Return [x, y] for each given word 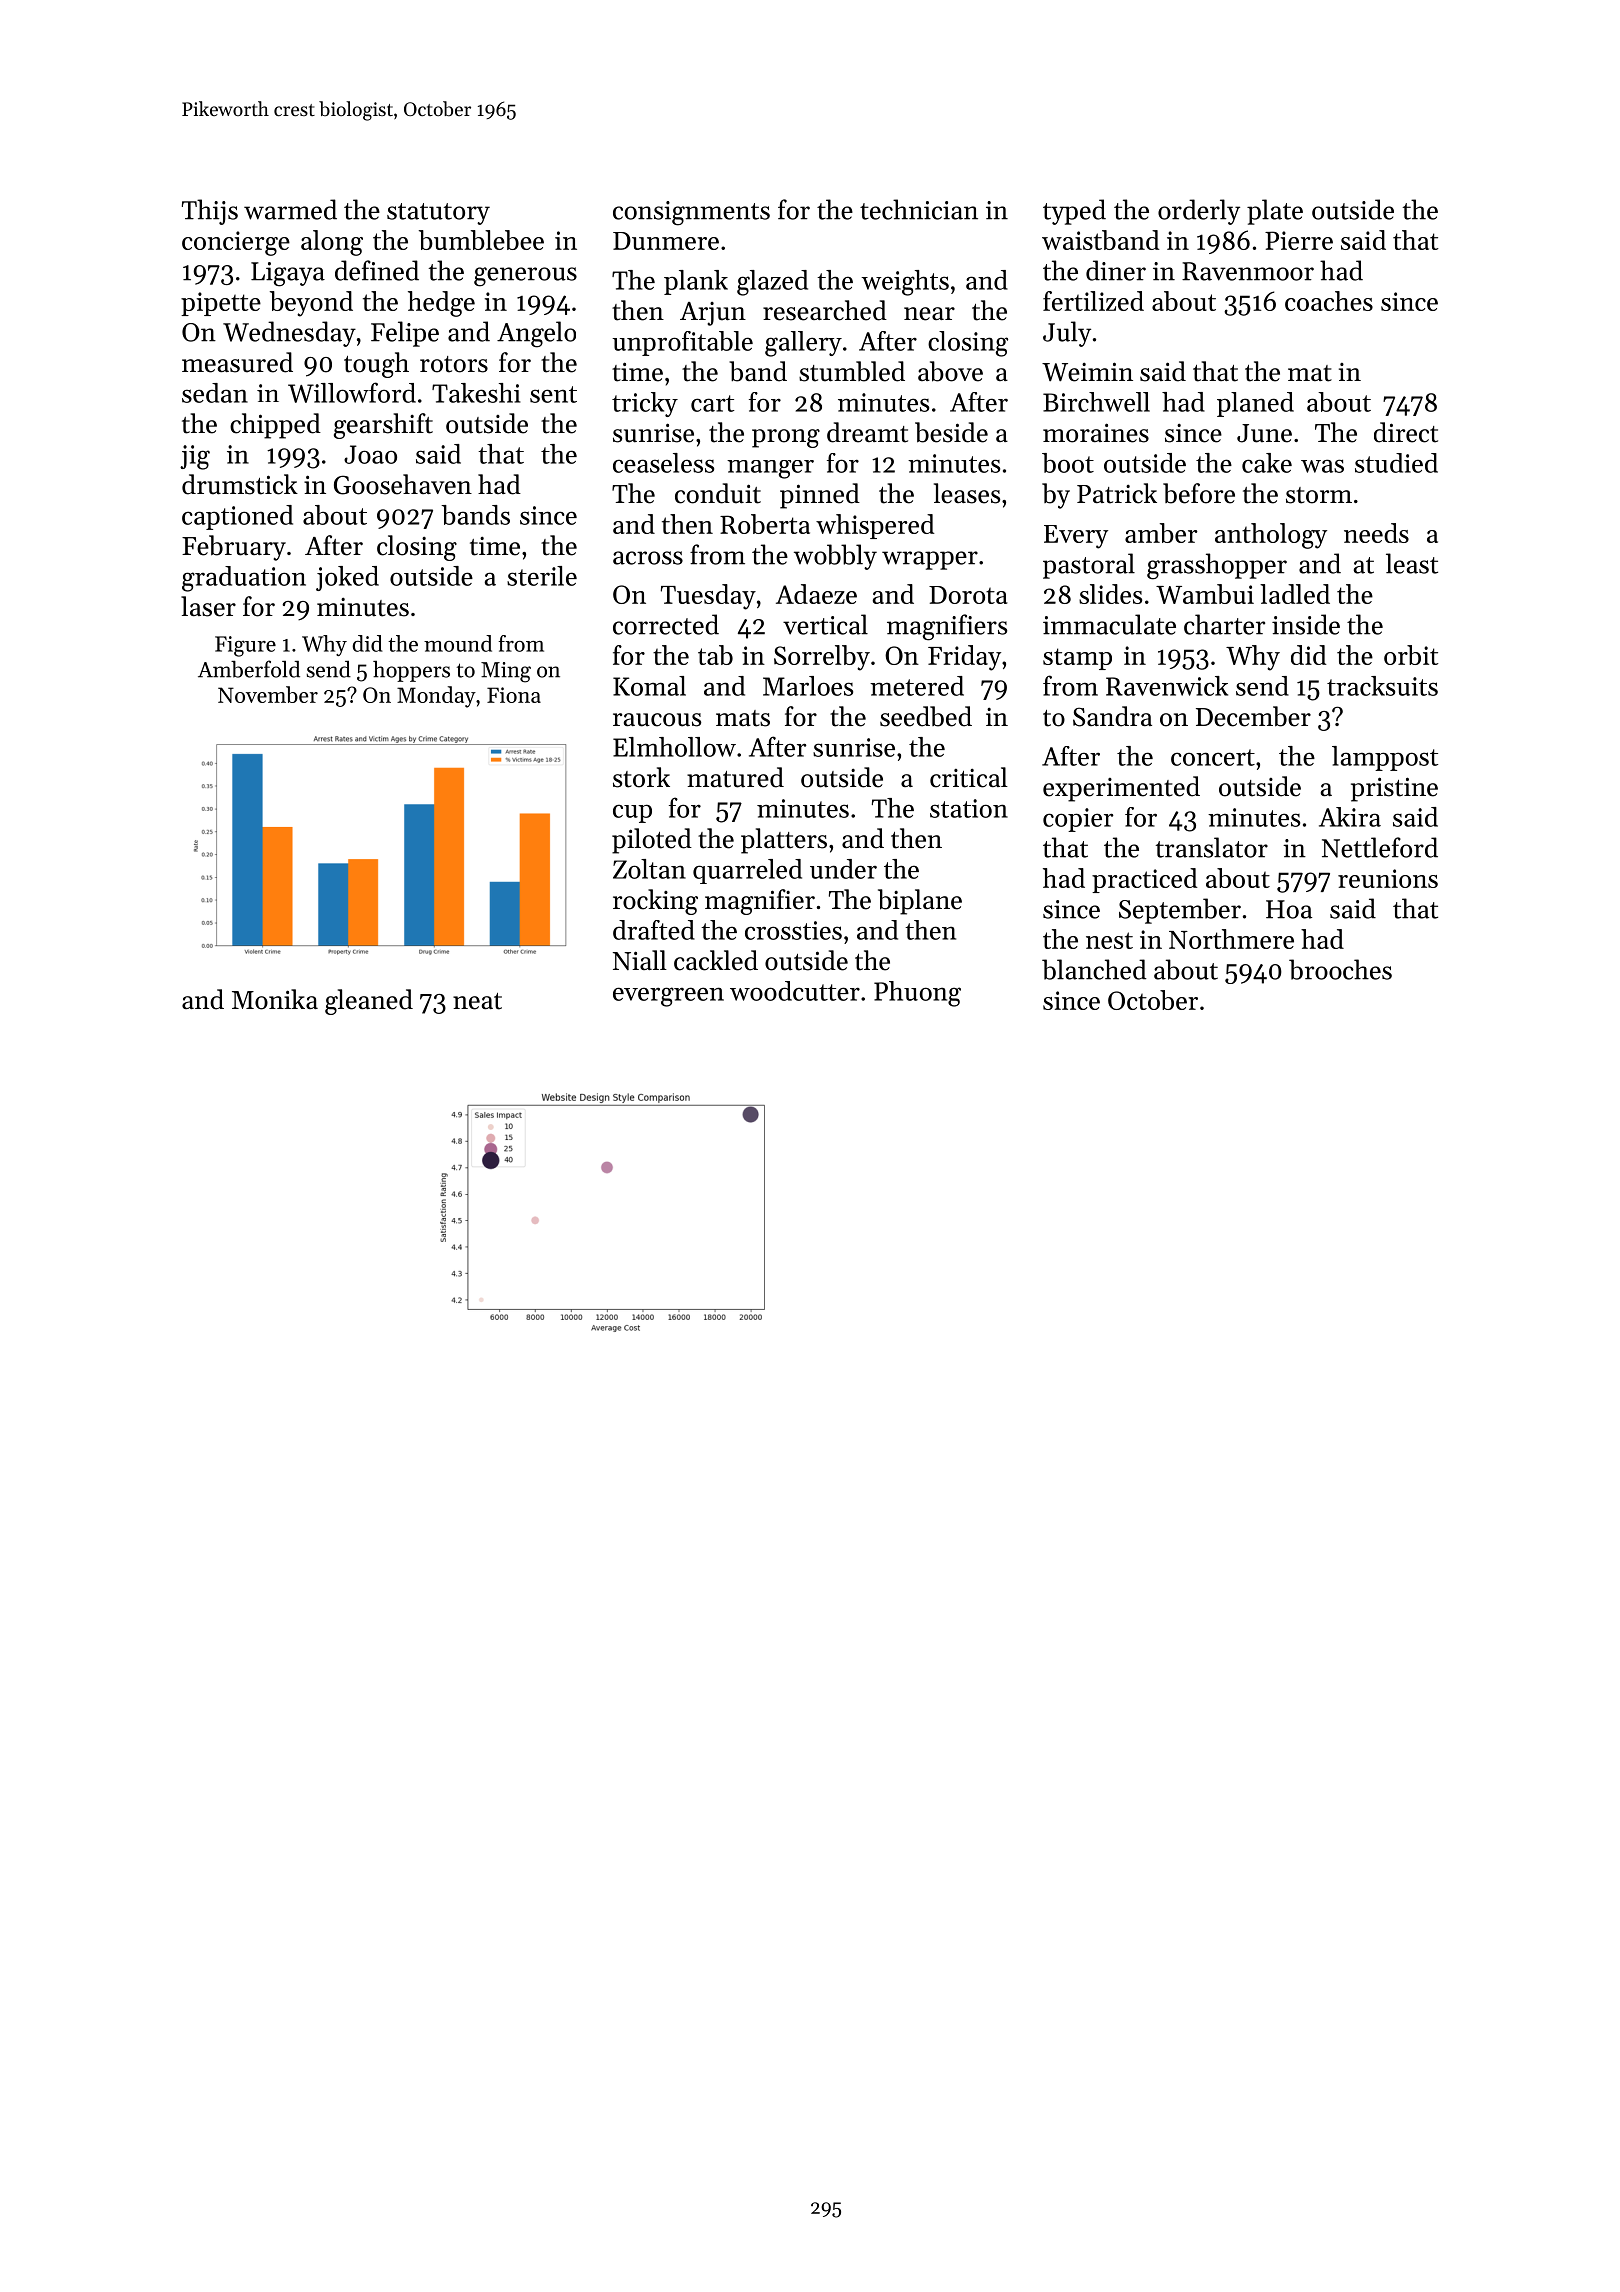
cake [1267, 463]
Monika [275, 999]
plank [696, 282]
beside [951, 432]
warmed [290, 209]
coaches [1329, 301]
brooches [1340, 969]
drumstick [240, 484]
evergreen [668, 997]
